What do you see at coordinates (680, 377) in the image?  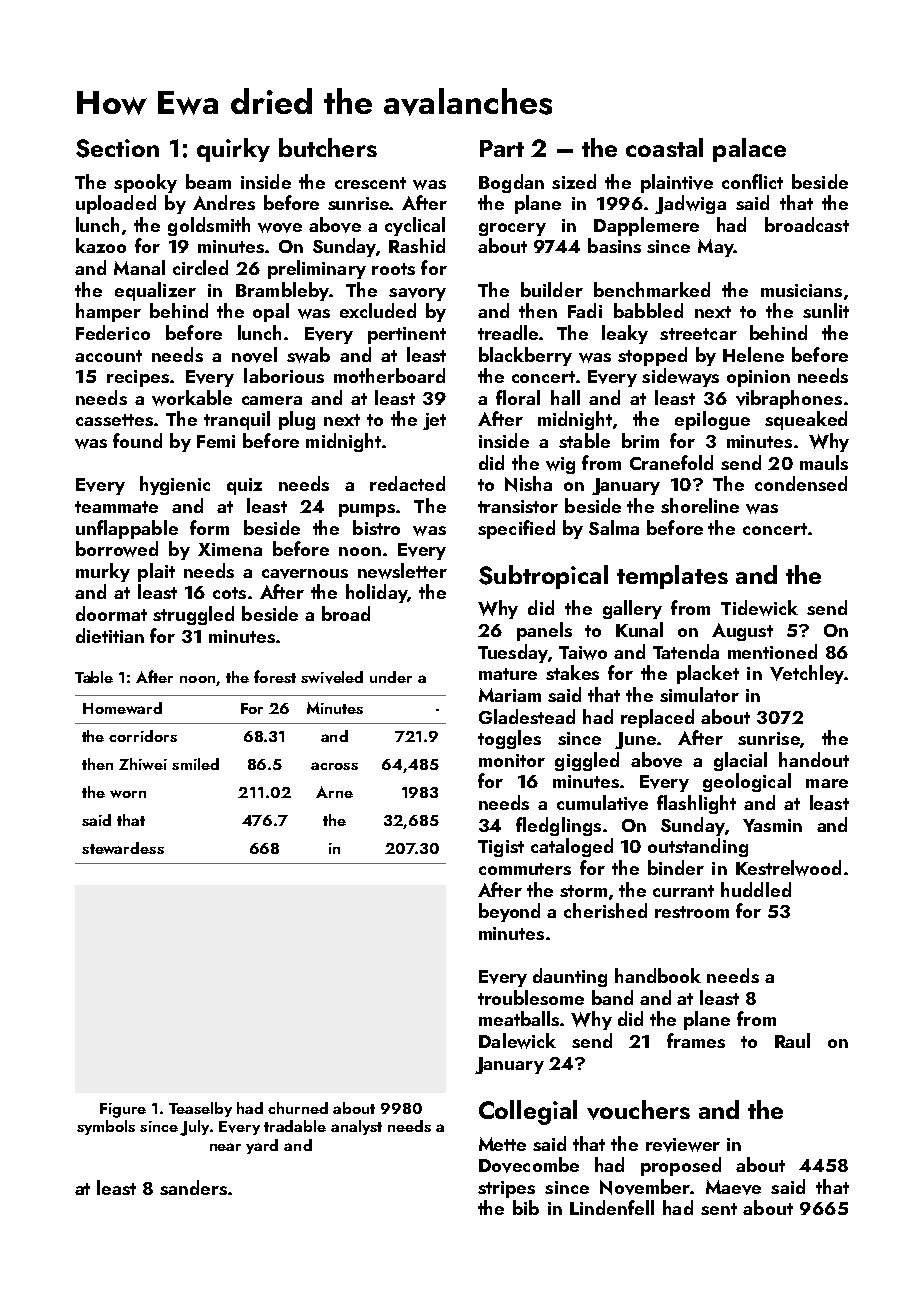 I see `sideways` at bounding box center [680, 377].
